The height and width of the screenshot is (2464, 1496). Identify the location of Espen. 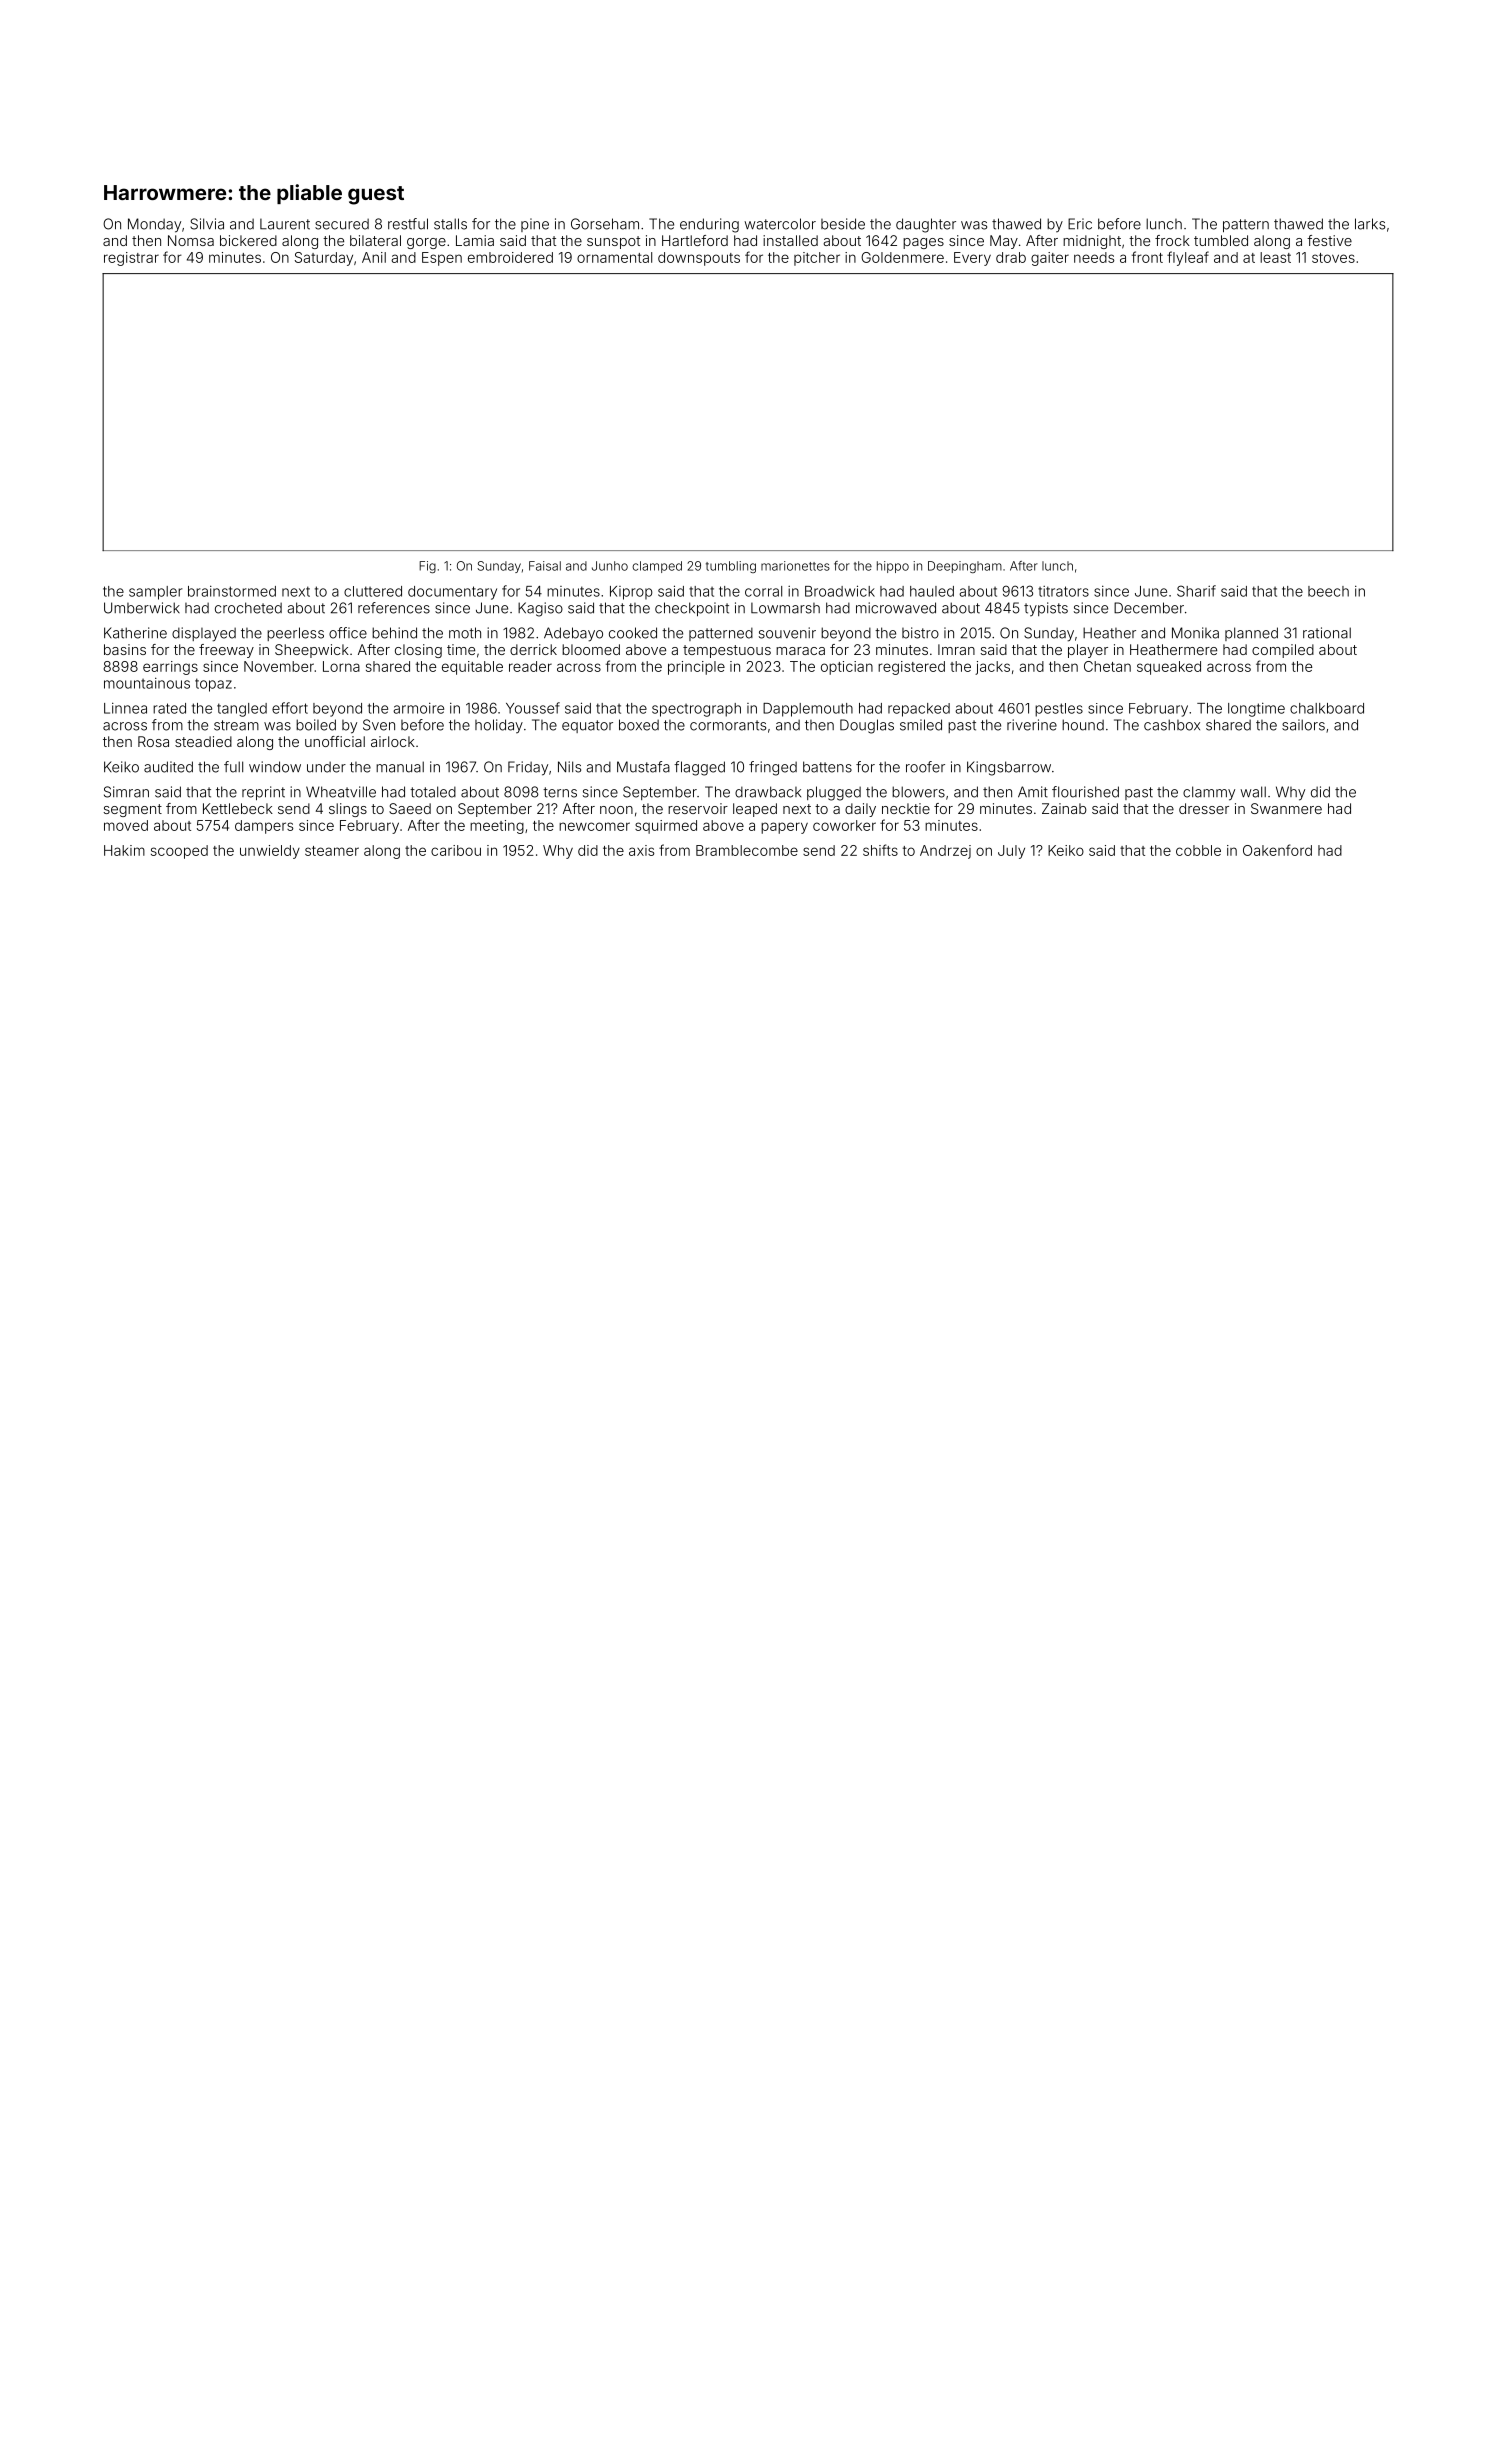
(442, 259).
